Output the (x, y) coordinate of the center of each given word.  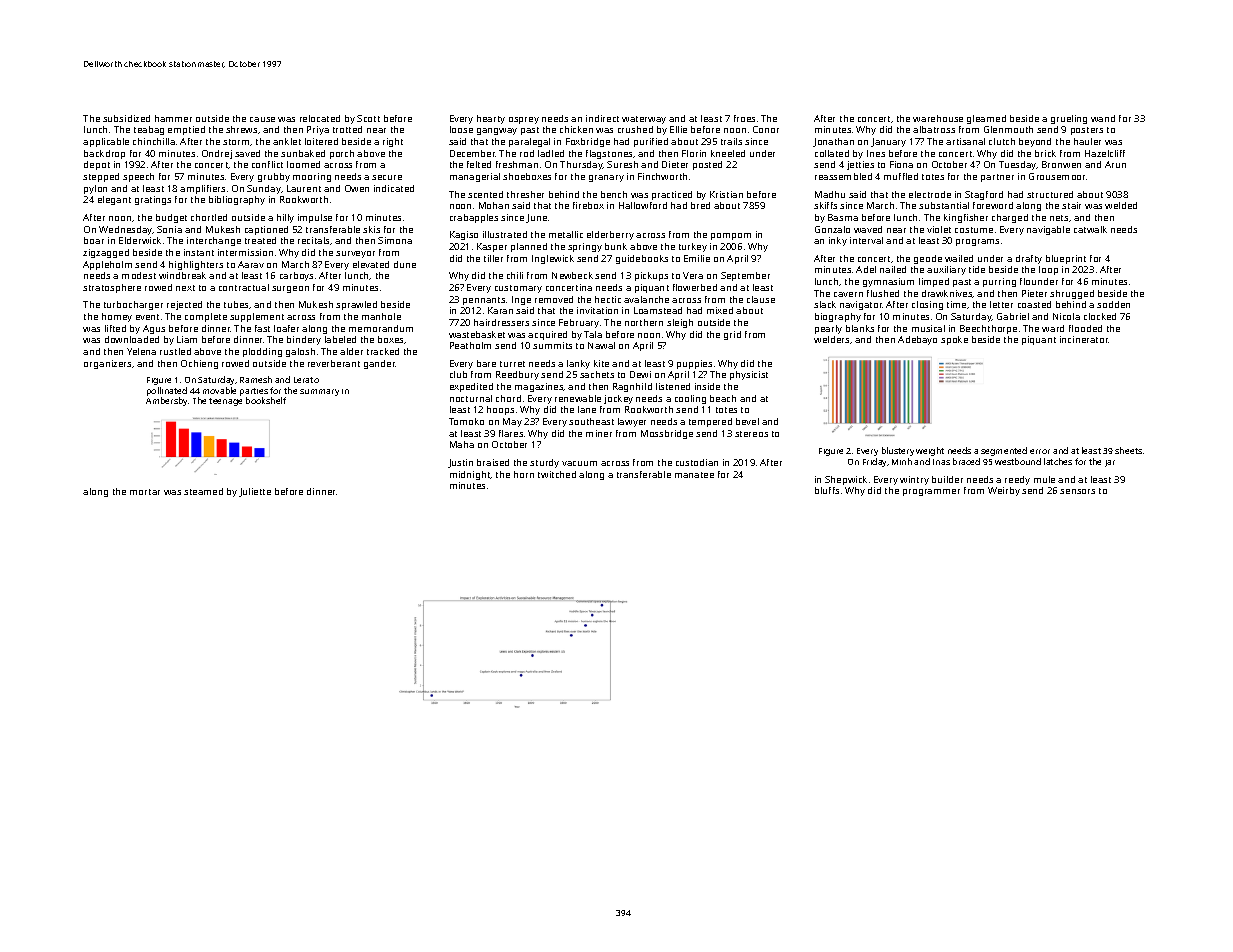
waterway (644, 120)
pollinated (167, 391)
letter (1001, 304)
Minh (902, 461)
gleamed (986, 119)
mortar (145, 492)
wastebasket (477, 334)
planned (529, 247)
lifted (115, 328)
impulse (315, 218)
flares (511, 433)
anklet (287, 141)
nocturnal (471, 398)
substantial (944, 205)
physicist (749, 375)
